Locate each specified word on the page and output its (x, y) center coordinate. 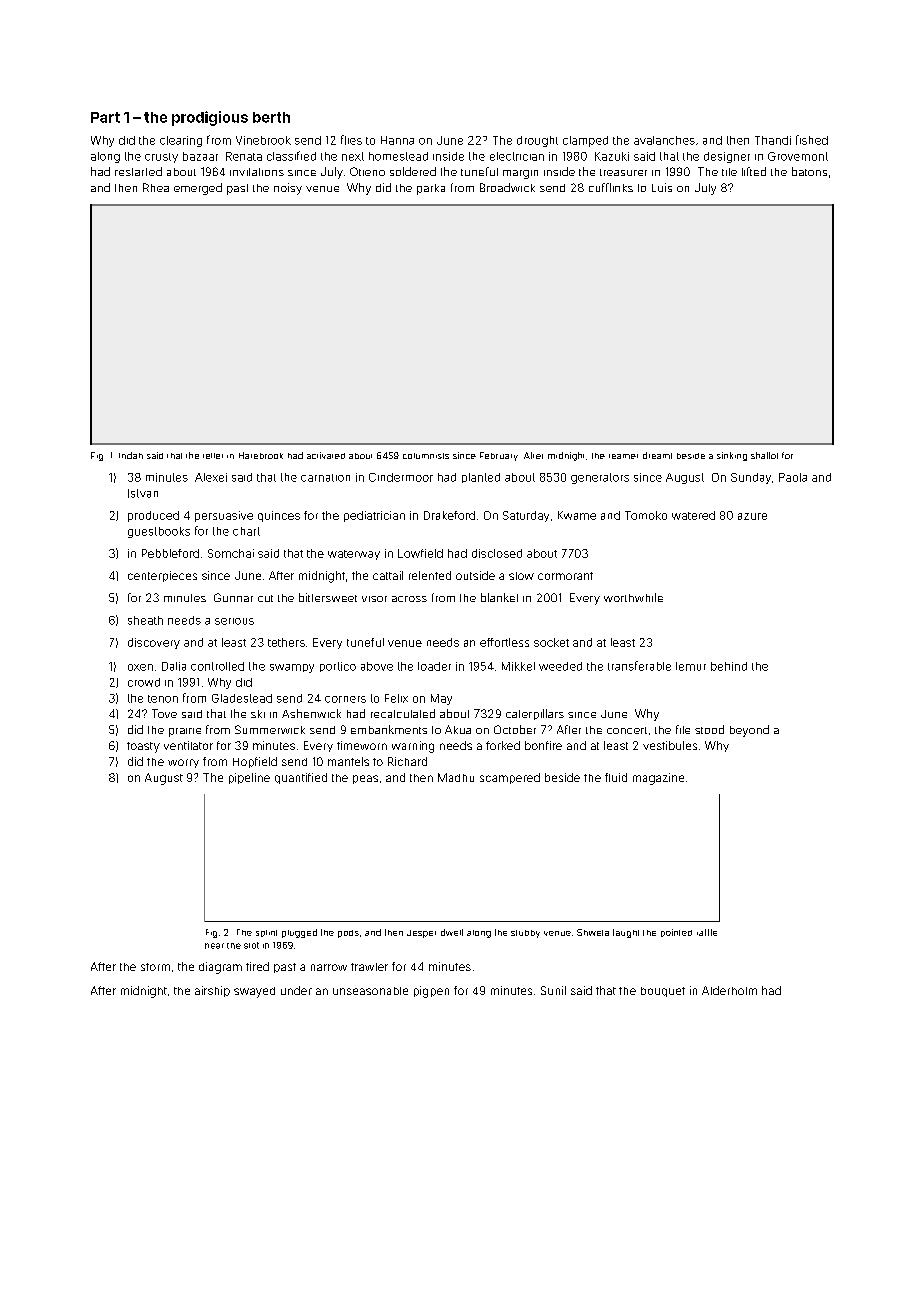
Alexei (211, 477)
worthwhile (633, 597)
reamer (623, 456)
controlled (217, 666)
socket (551, 642)
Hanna (397, 140)
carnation (325, 478)
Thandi (773, 140)
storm (155, 967)
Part (105, 117)
